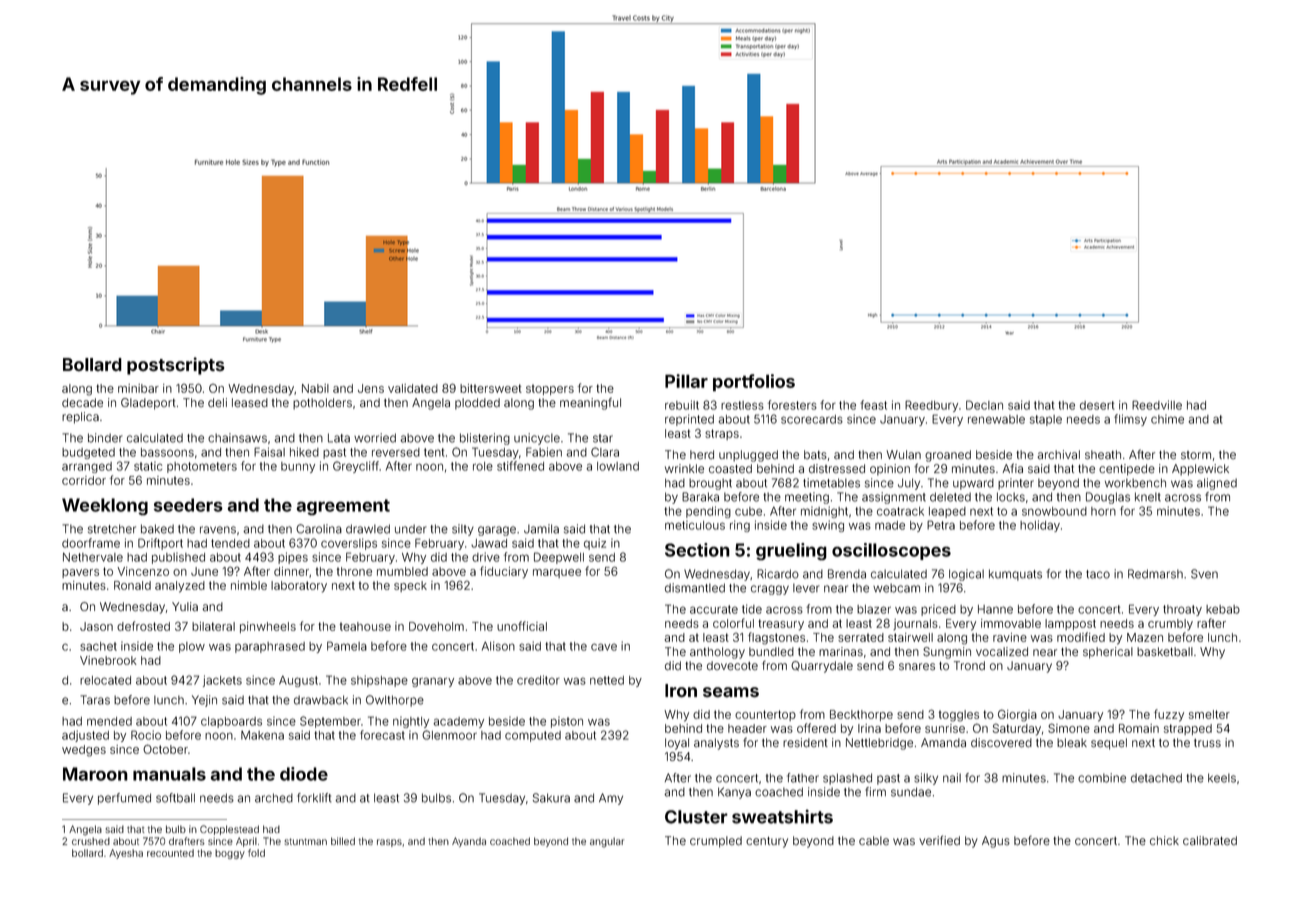  What do you see at coordinates (132, 585) in the screenshot?
I see `Ronald` at bounding box center [132, 585].
